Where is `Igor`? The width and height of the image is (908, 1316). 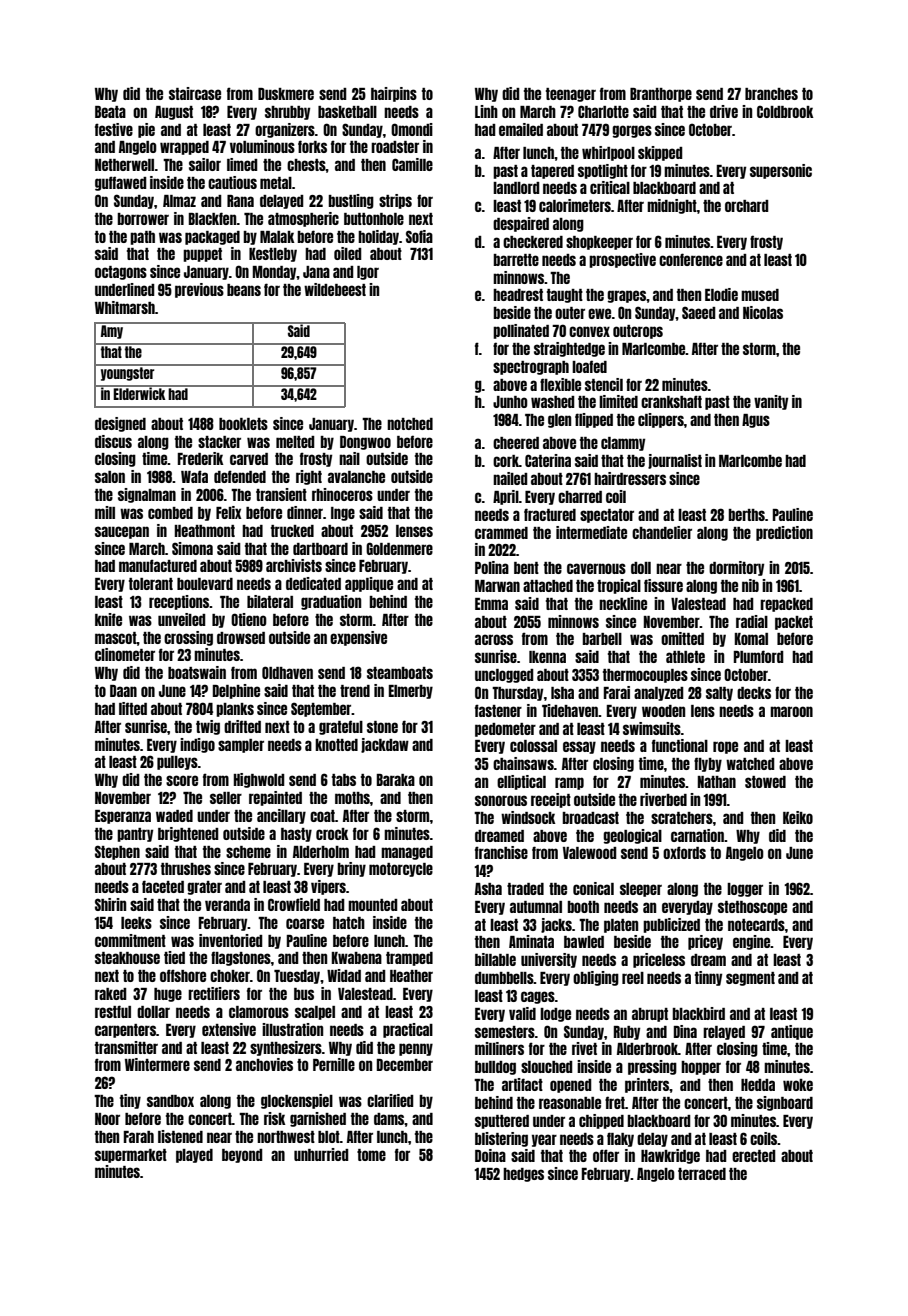 Igor is located at coordinates (368, 273).
